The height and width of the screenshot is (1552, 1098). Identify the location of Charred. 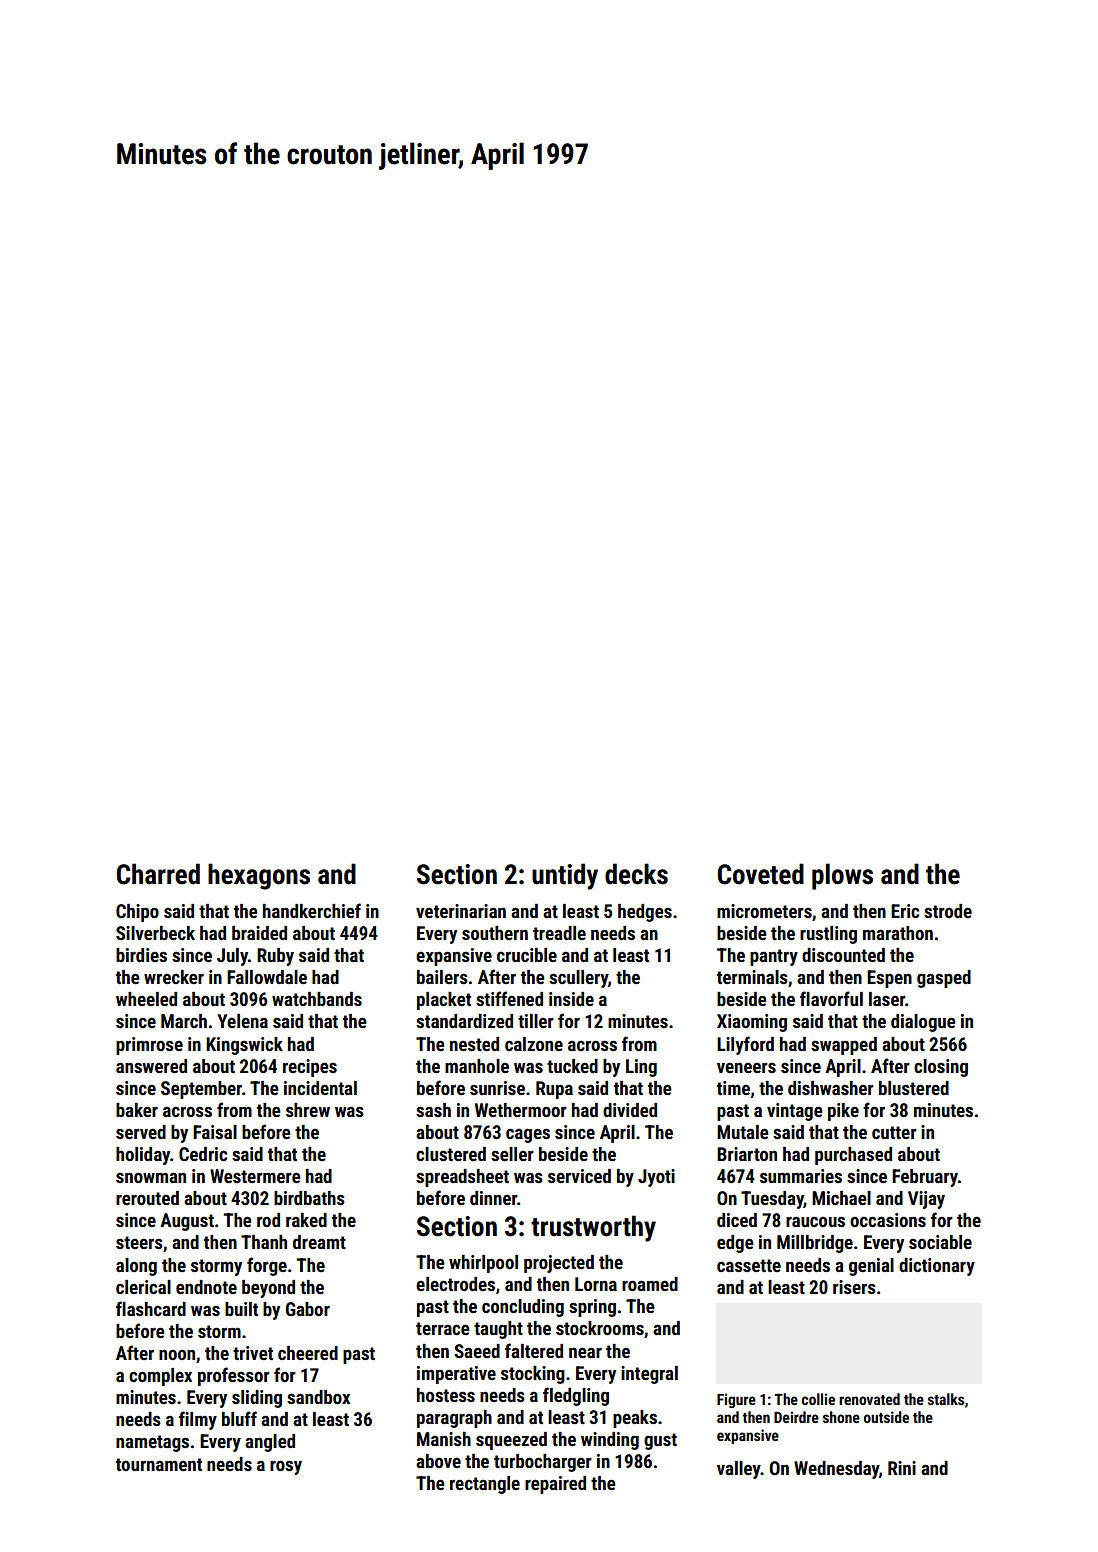
(158, 874).
